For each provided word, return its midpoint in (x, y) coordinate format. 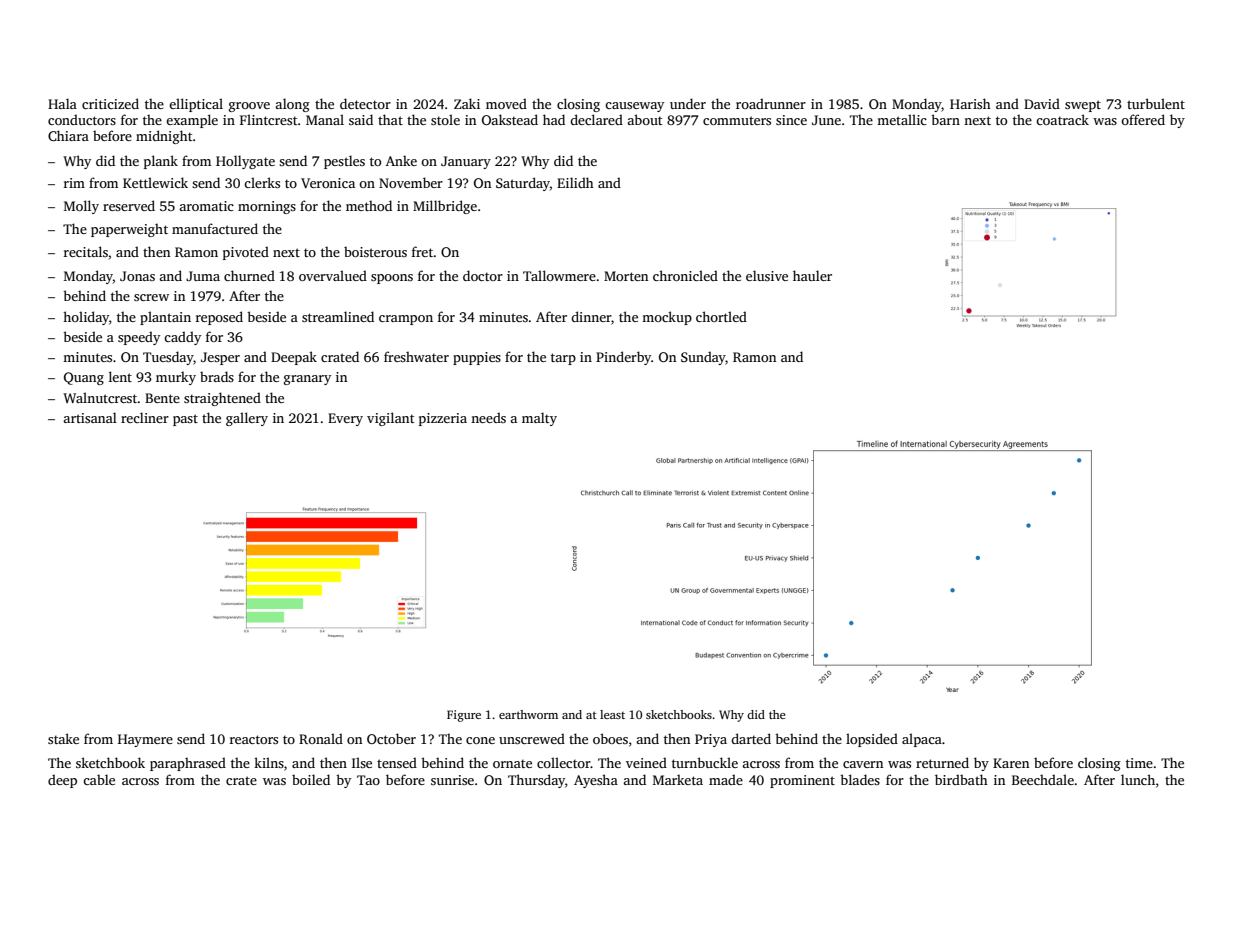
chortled (721, 316)
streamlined (338, 316)
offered (1143, 119)
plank (161, 162)
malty (539, 419)
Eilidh (575, 182)
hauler (812, 275)
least (612, 714)
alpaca (922, 740)
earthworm (528, 714)
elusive (767, 275)
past (185, 420)
